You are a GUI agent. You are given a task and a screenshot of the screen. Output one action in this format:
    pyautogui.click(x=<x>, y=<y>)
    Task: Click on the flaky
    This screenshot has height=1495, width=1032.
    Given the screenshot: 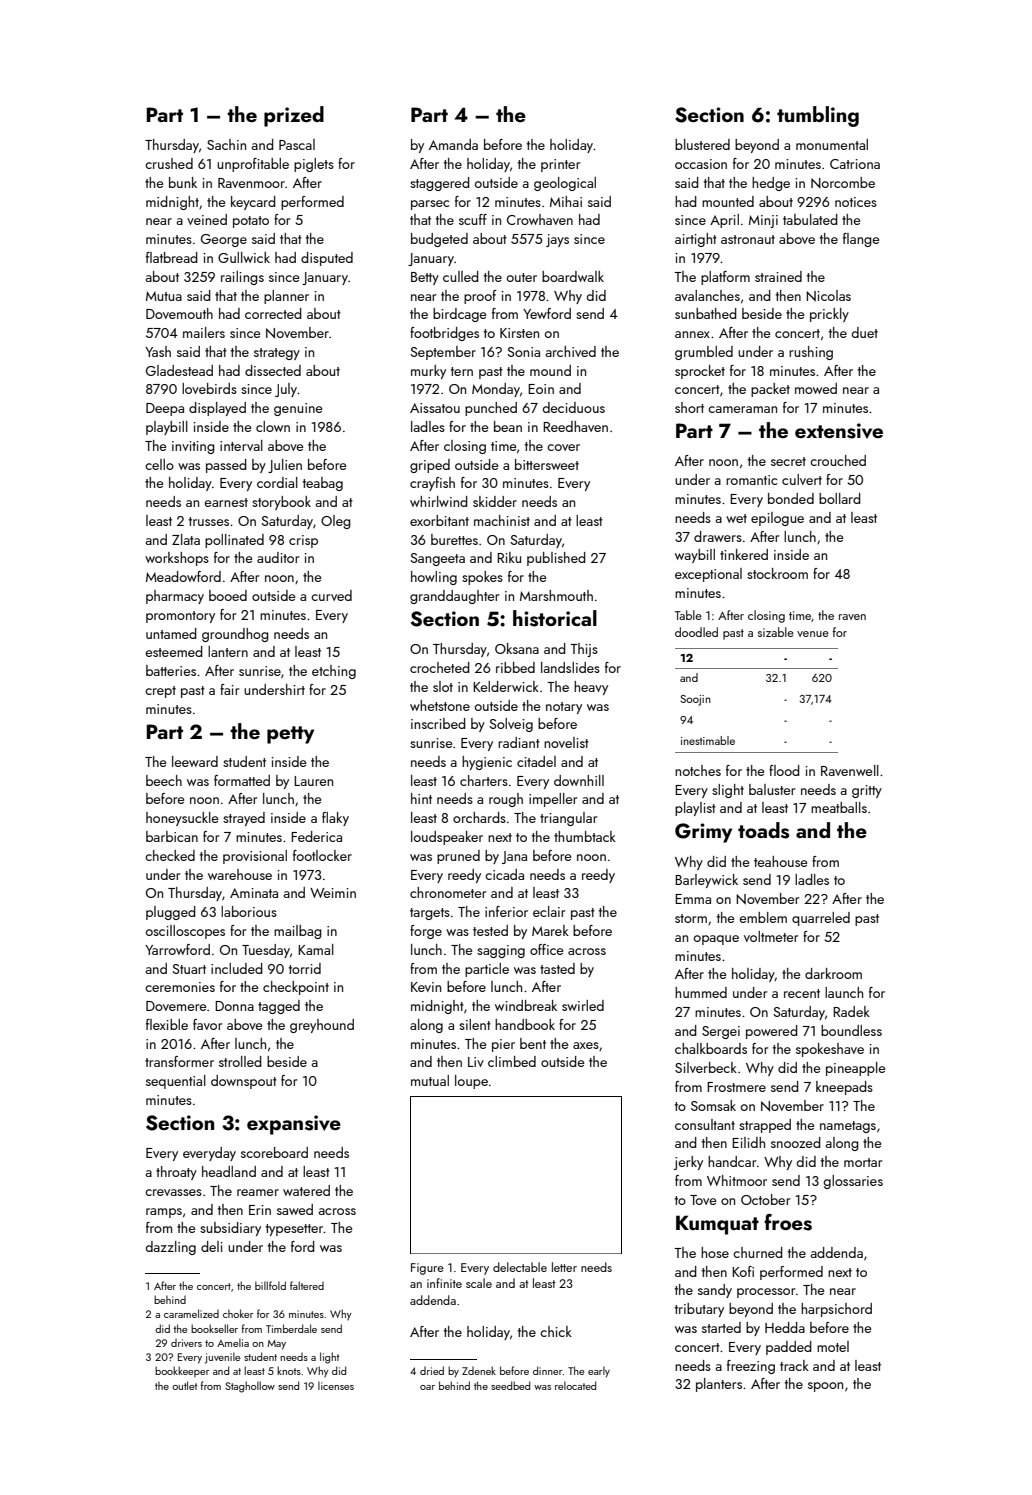 What is the action you would take?
    pyautogui.click(x=335, y=819)
